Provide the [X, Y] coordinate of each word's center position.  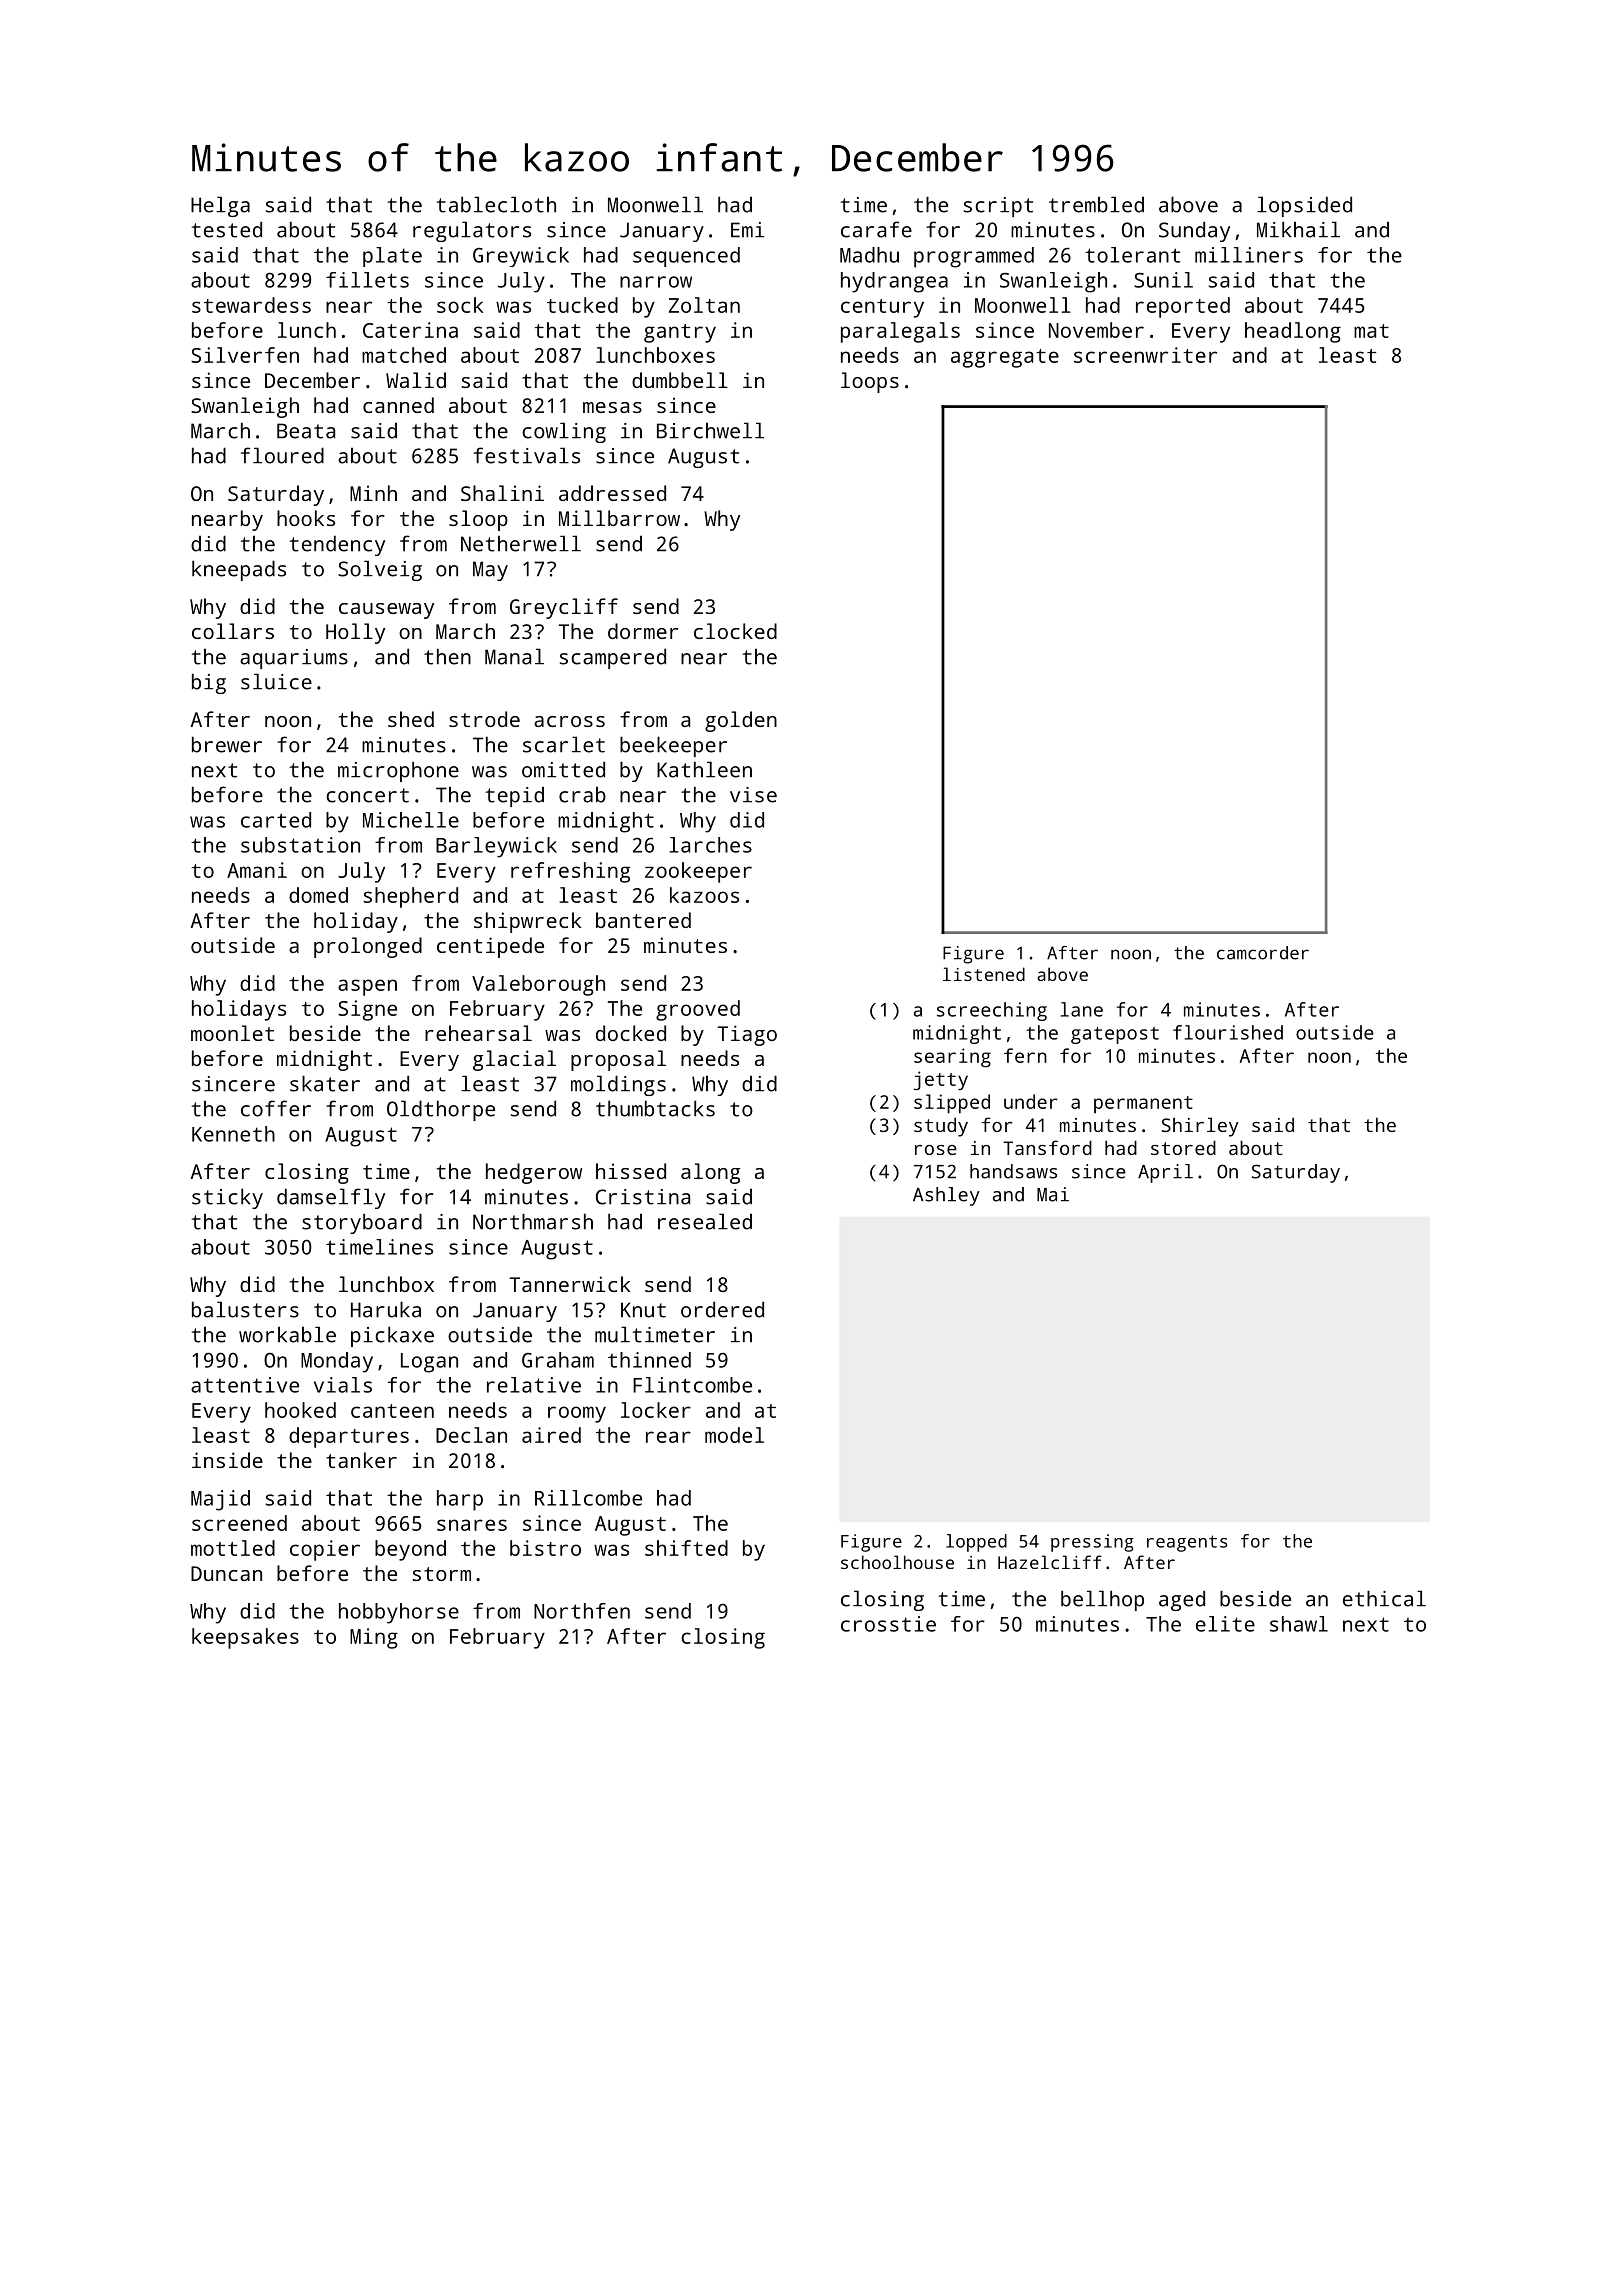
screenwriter [1145, 355]
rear [668, 1437]
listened [984, 974]
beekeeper [673, 746]
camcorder [1263, 953]
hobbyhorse [399, 1613]
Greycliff [564, 608]
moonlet [232, 1033]
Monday [337, 1362]
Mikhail [1298, 229]
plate [392, 257]
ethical [1384, 1598]
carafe [876, 229]
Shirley [1200, 1127]
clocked [735, 631]
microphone [398, 771]
